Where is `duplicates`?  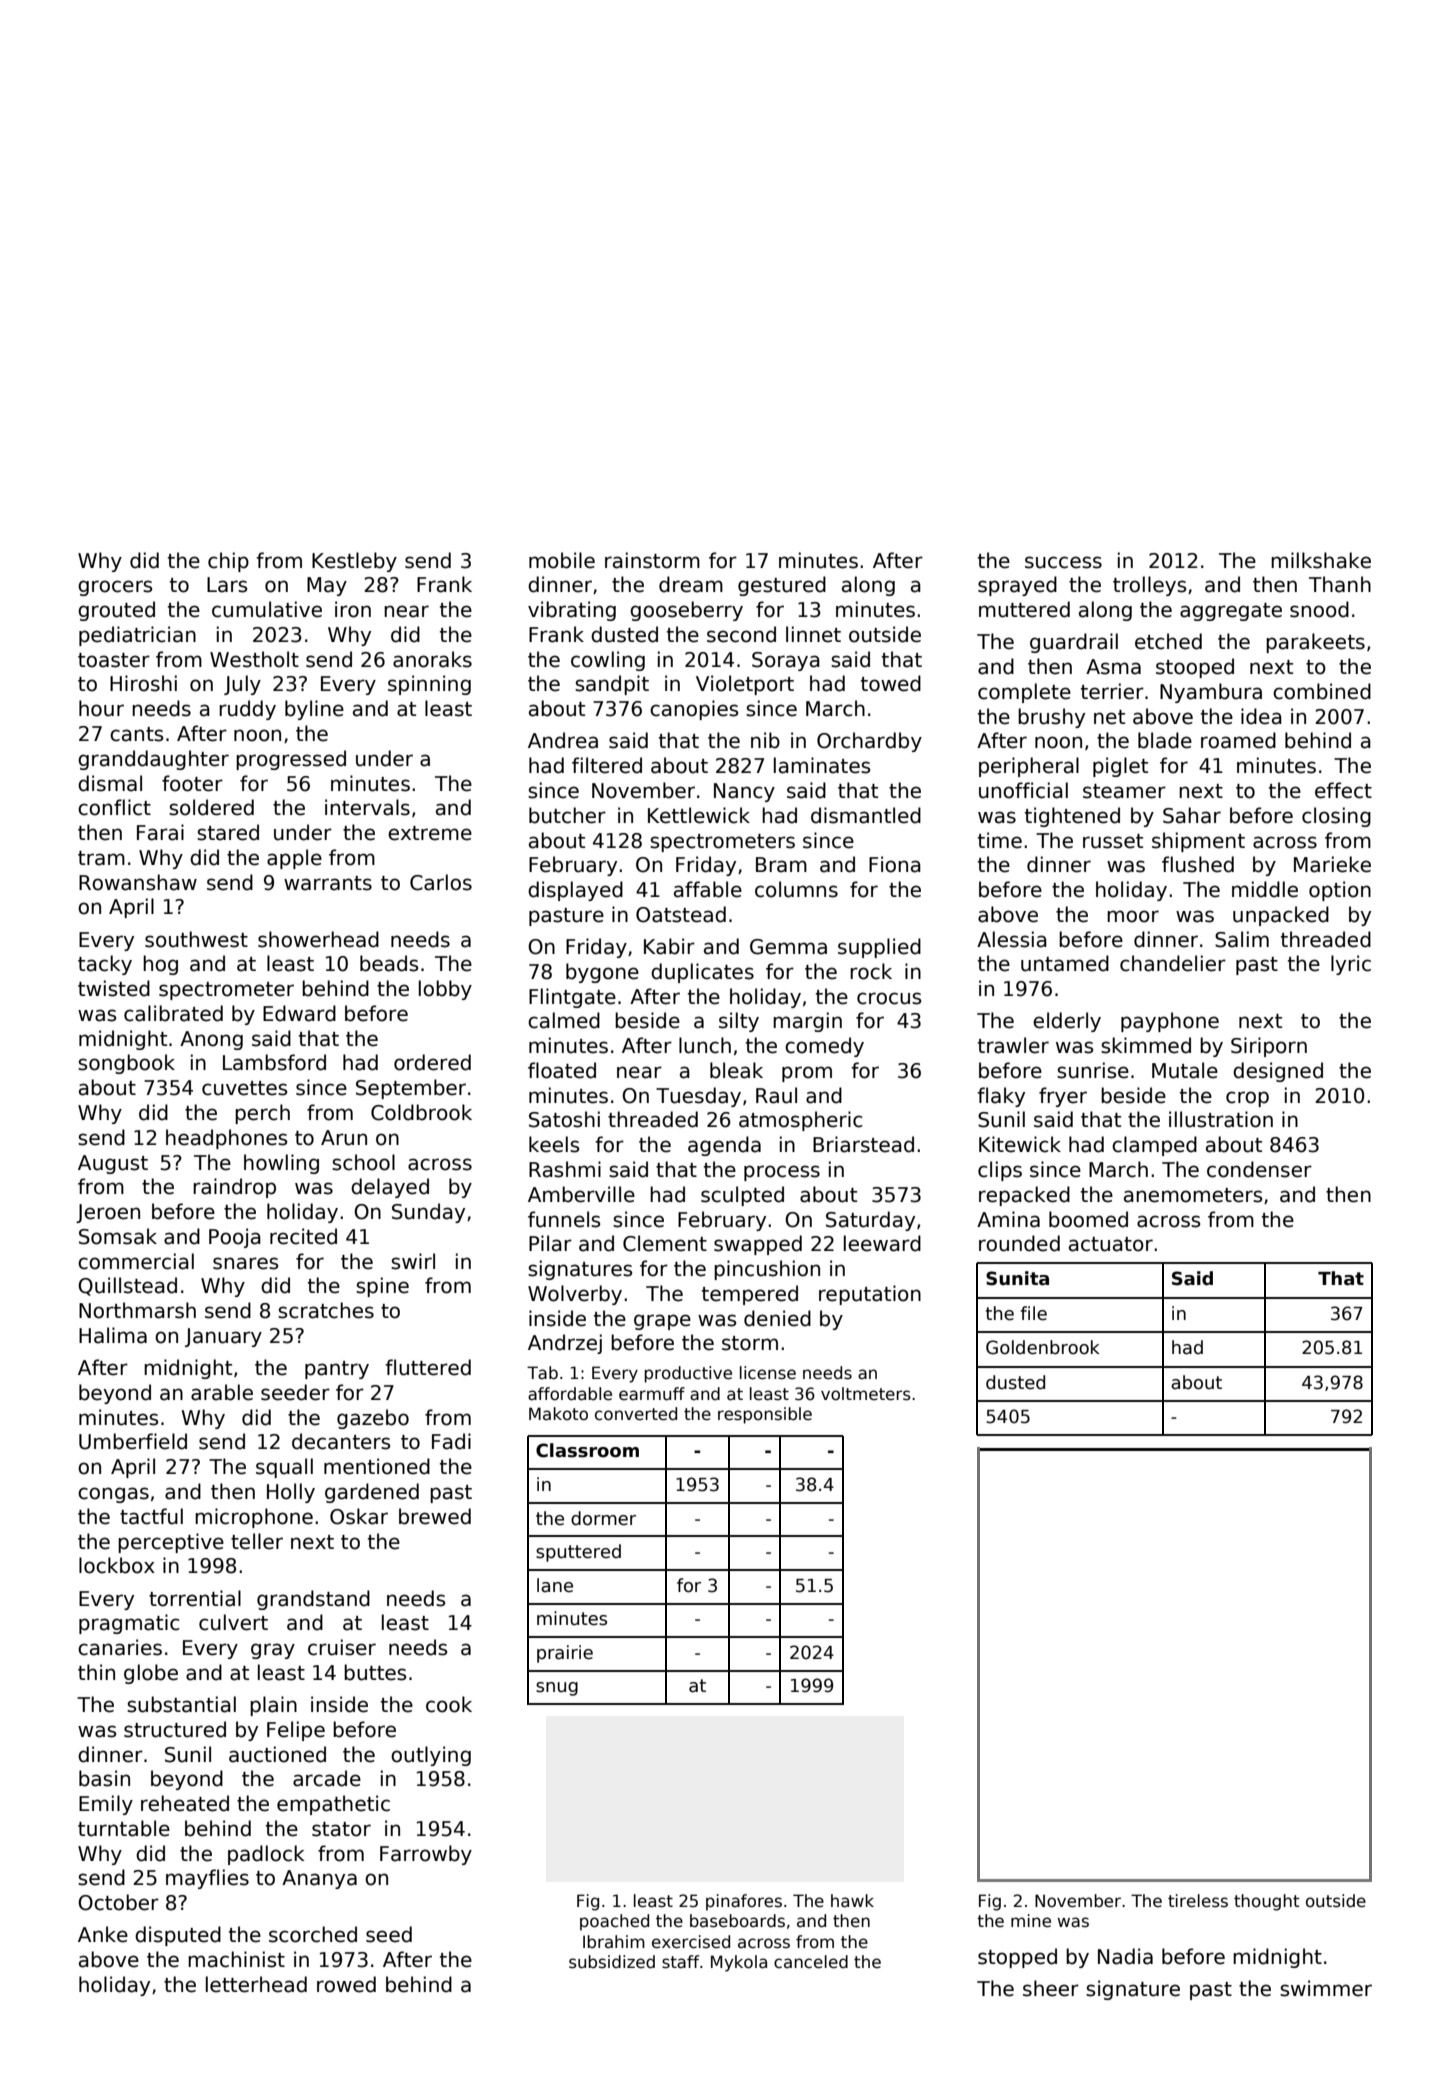
duplicates is located at coordinates (702, 973).
